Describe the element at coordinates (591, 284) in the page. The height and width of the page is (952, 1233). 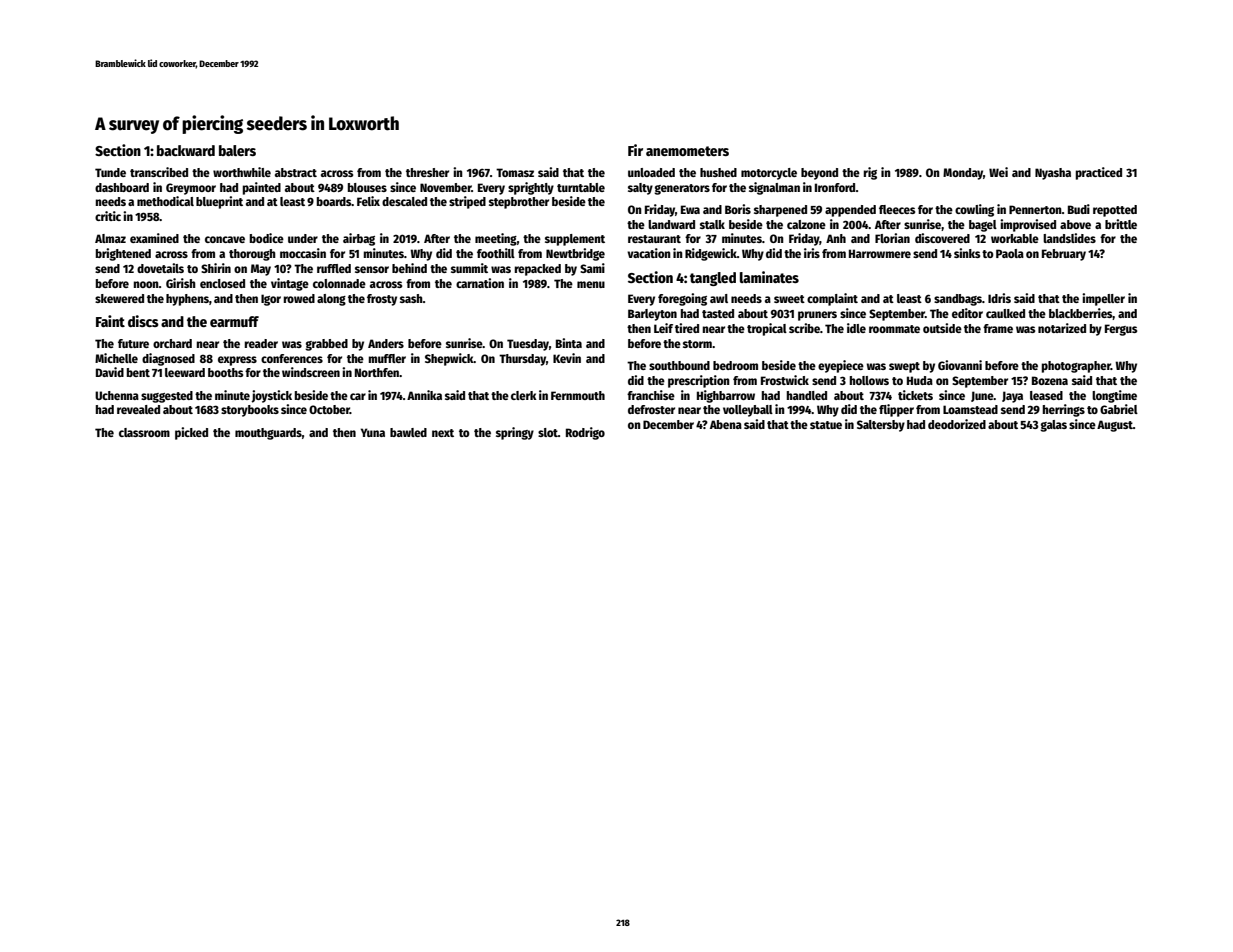
I see `menu` at that location.
